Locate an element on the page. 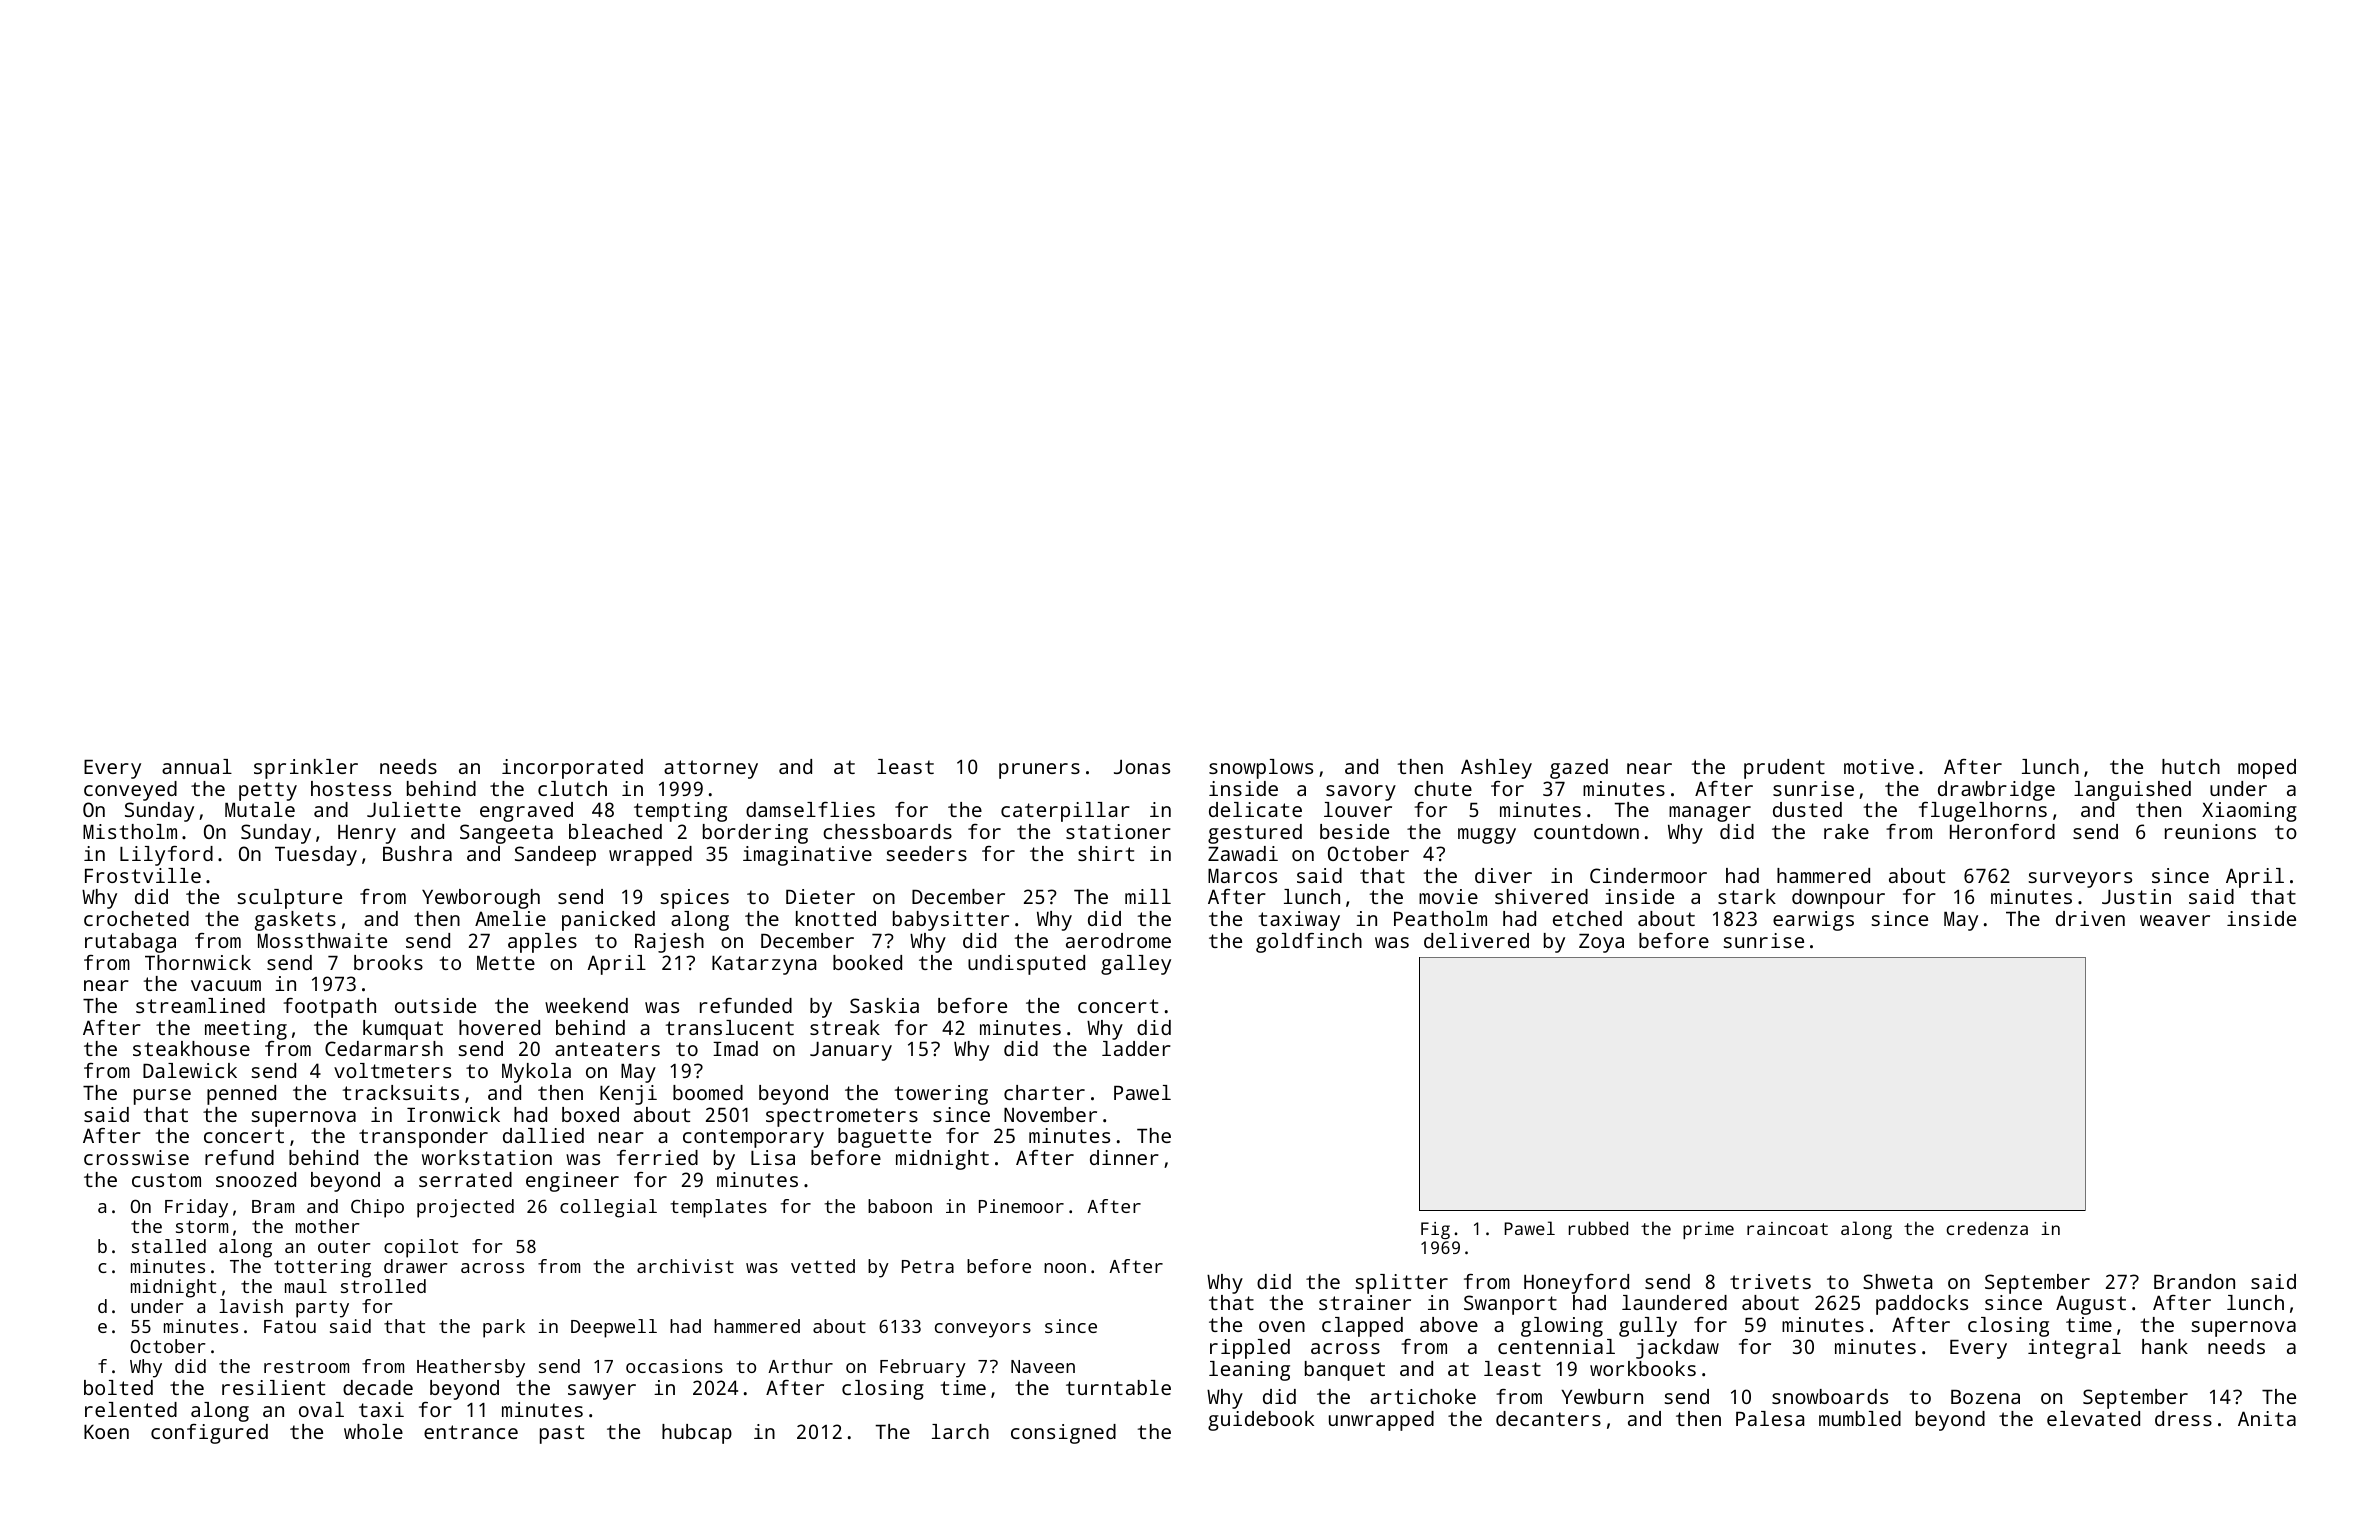 Image resolution: width=2380 pixels, height=1540 pixels. credenza is located at coordinates (1987, 1228).
